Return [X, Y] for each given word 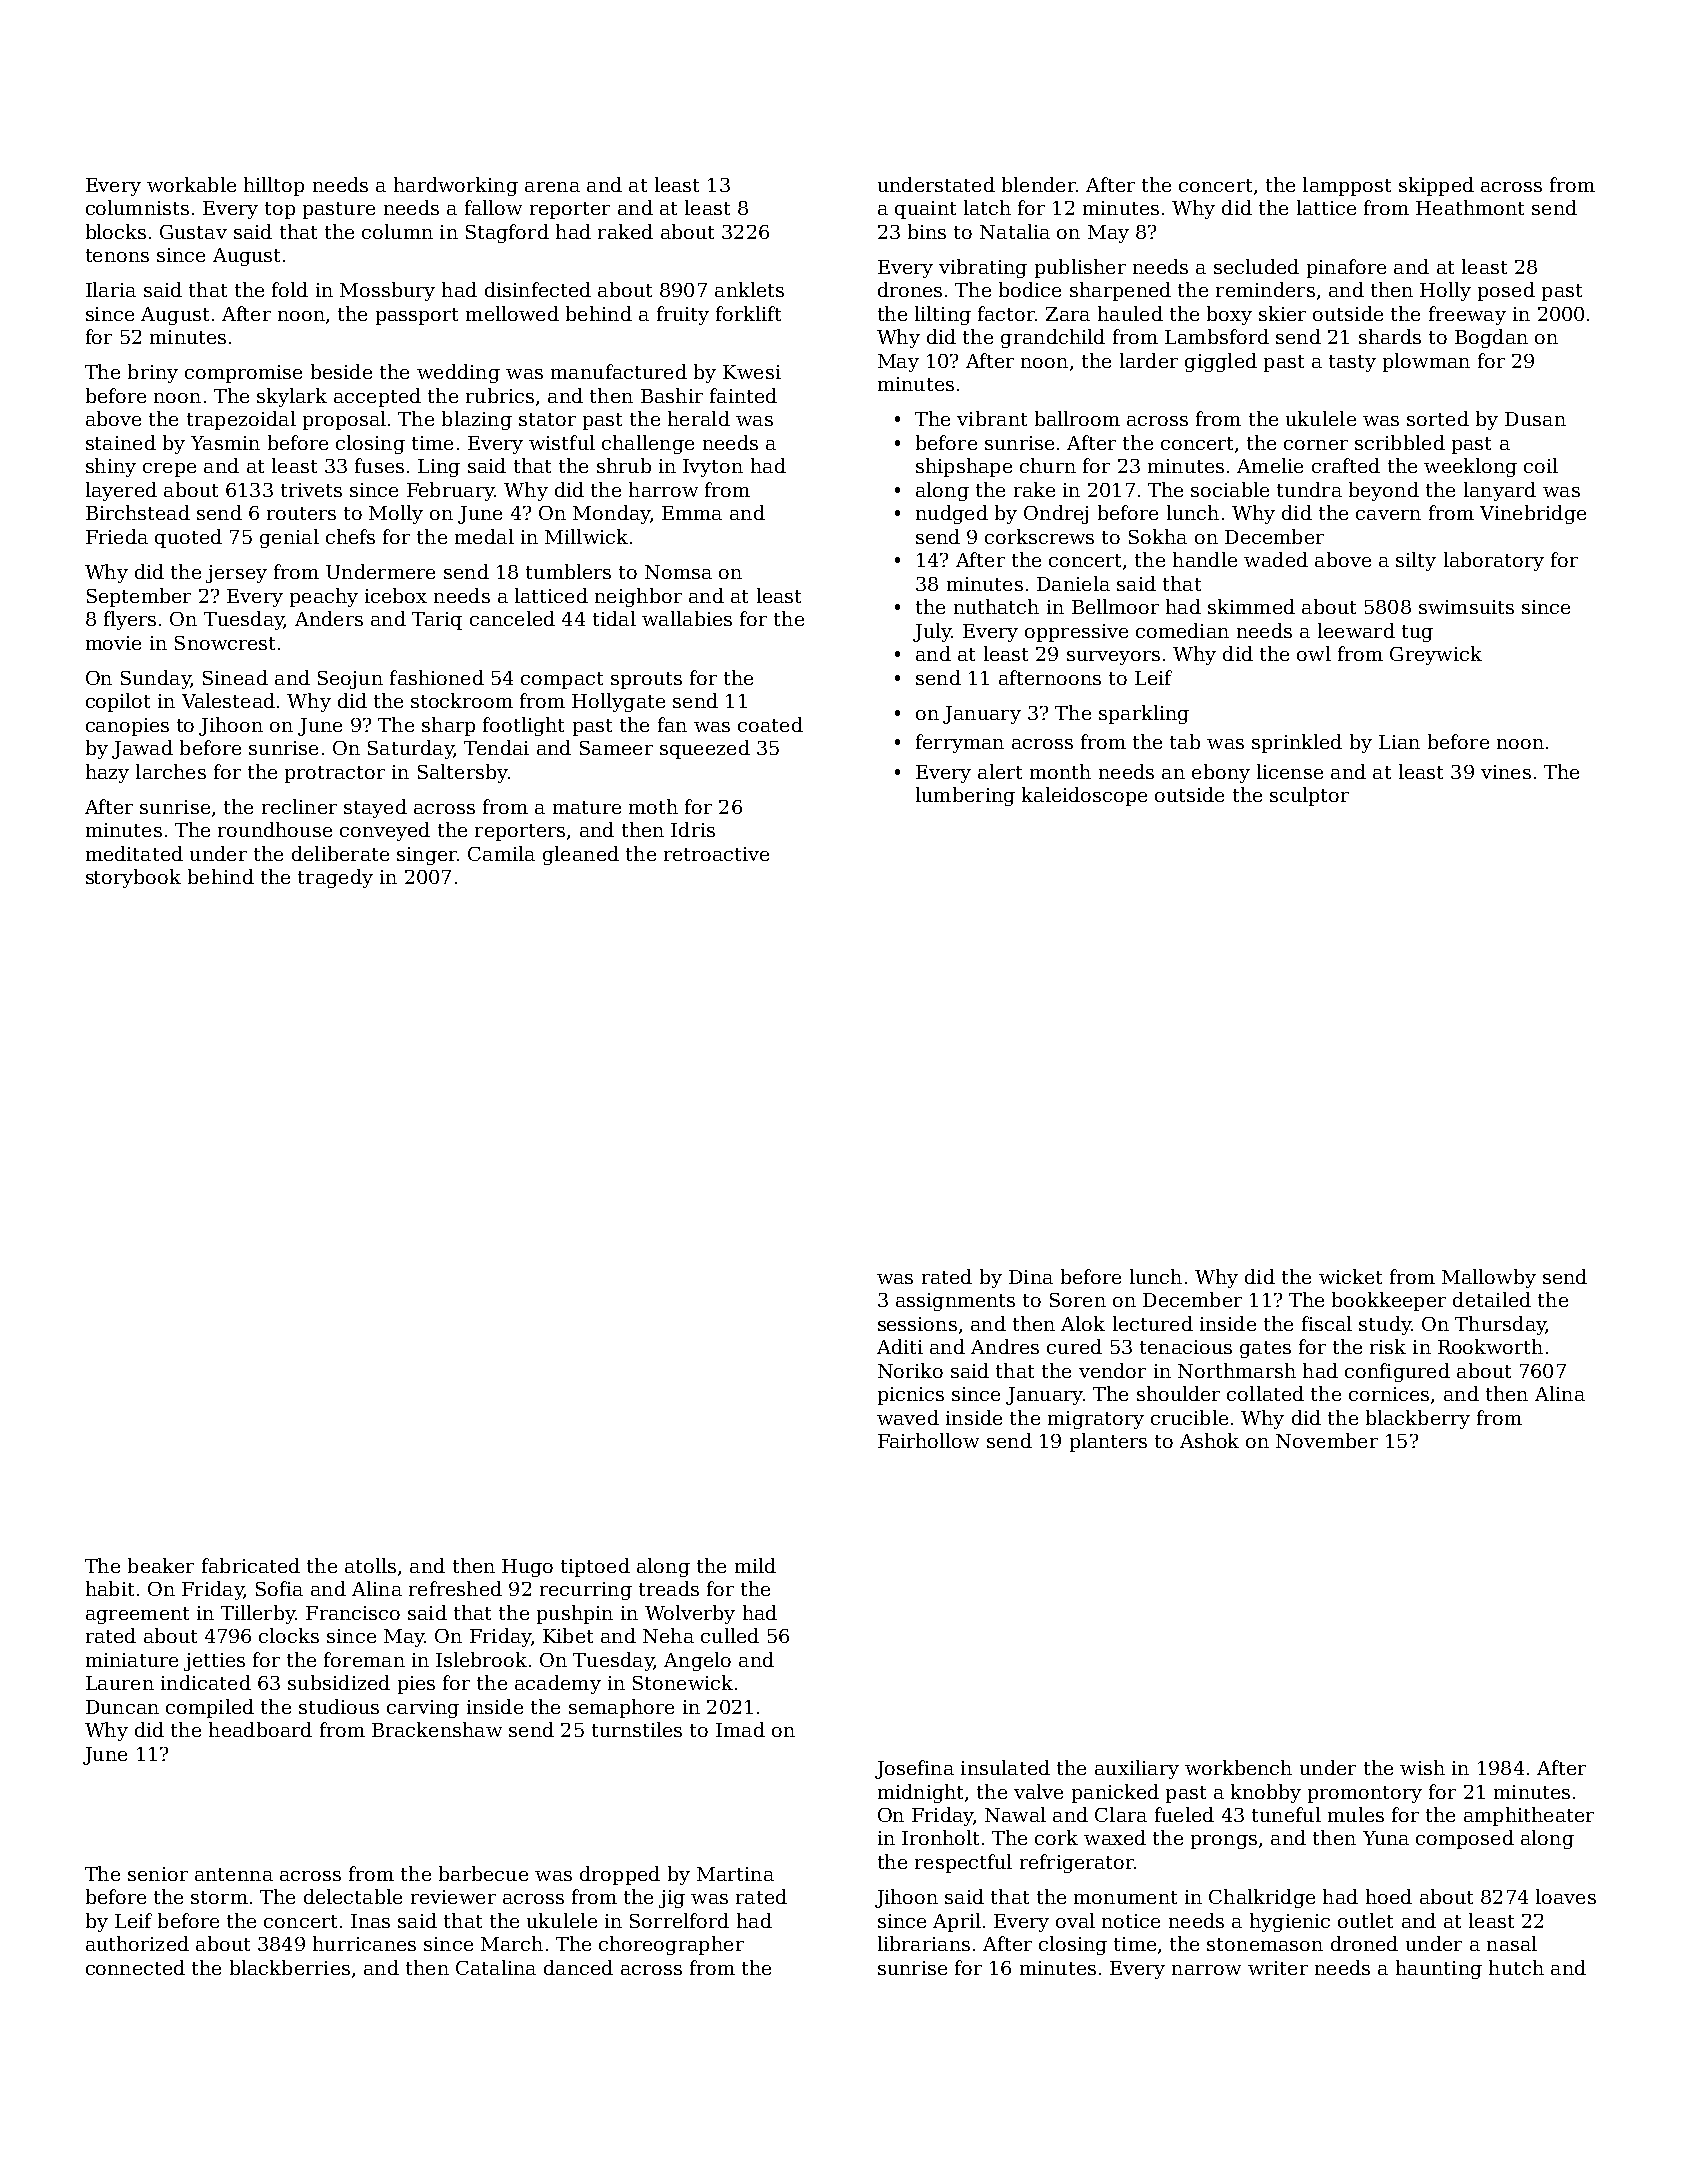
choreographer [671, 1945]
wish [1422, 1767]
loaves [1566, 1896]
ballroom [1077, 418]
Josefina [914, 1769]
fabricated [251, 1565]
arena [552, 187]
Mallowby [1489, 1278]
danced [578, 1967]
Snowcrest [225, 643]
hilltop [274, 186]
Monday [611, 514]
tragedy [335, 878]
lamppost [1347, 186]
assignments [955, 1302]
